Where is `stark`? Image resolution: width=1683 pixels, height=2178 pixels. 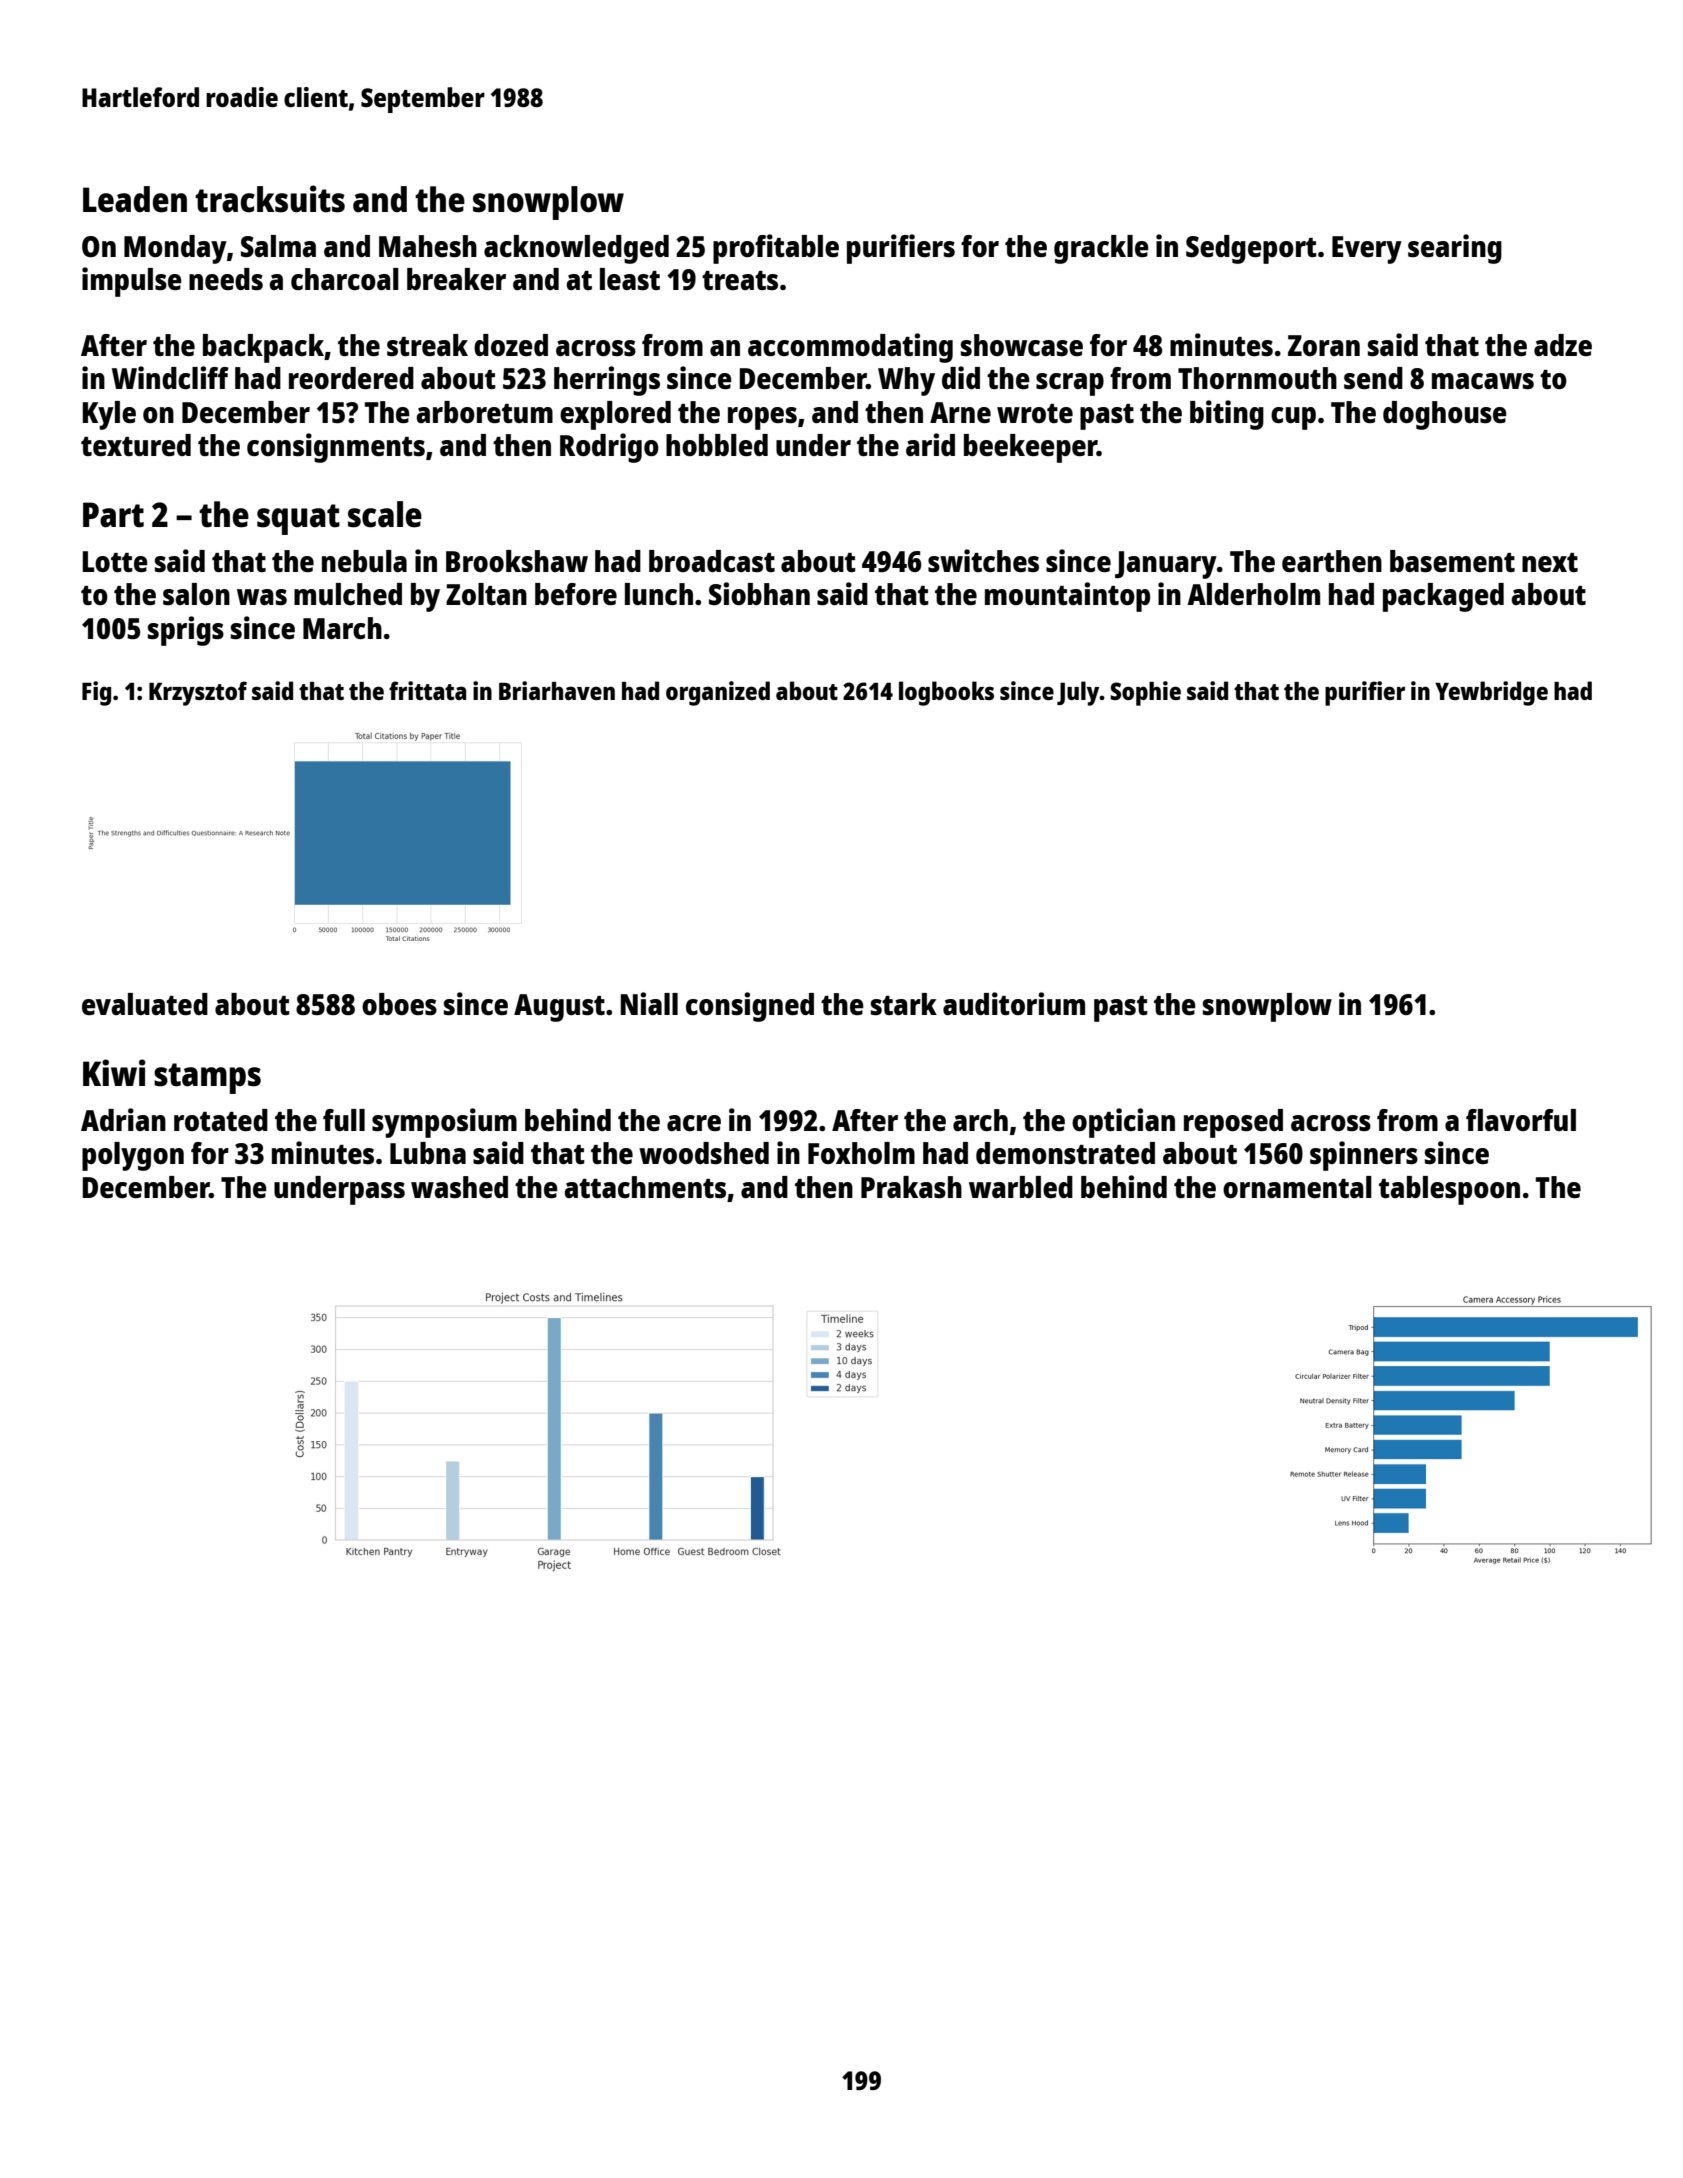
stark is located at coordinates (904, 1004).
